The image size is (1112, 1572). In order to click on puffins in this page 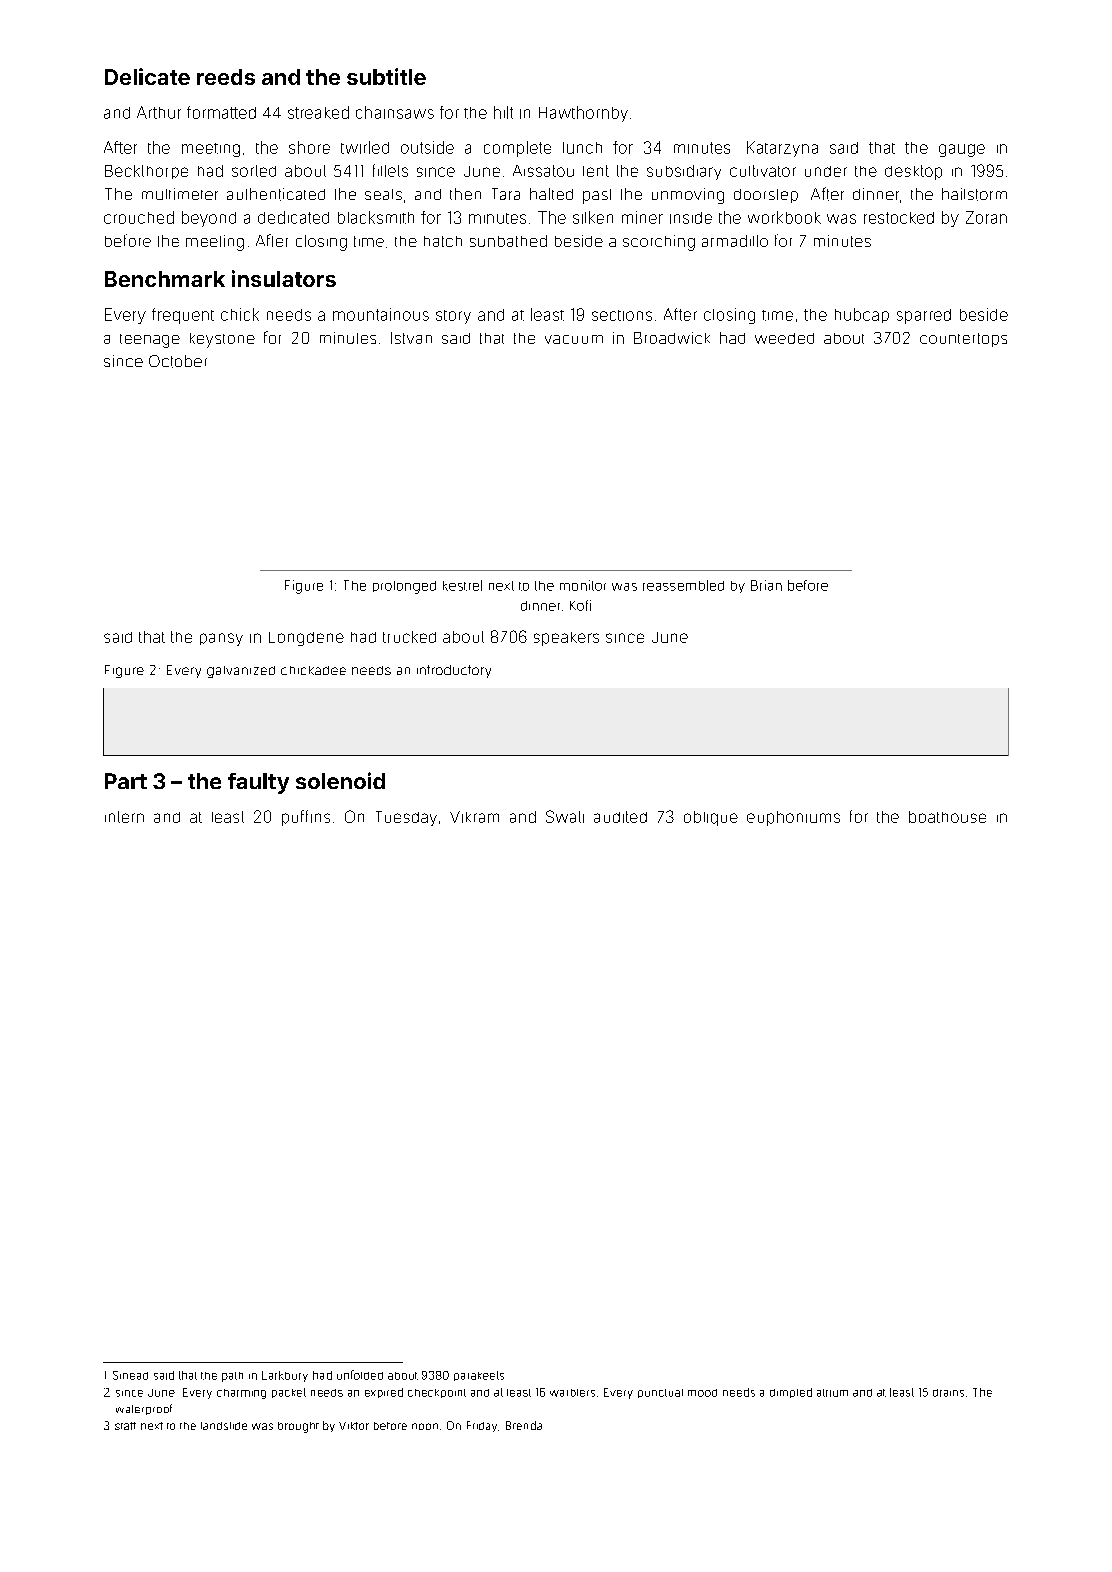, I will do `click(306, 818)`.
